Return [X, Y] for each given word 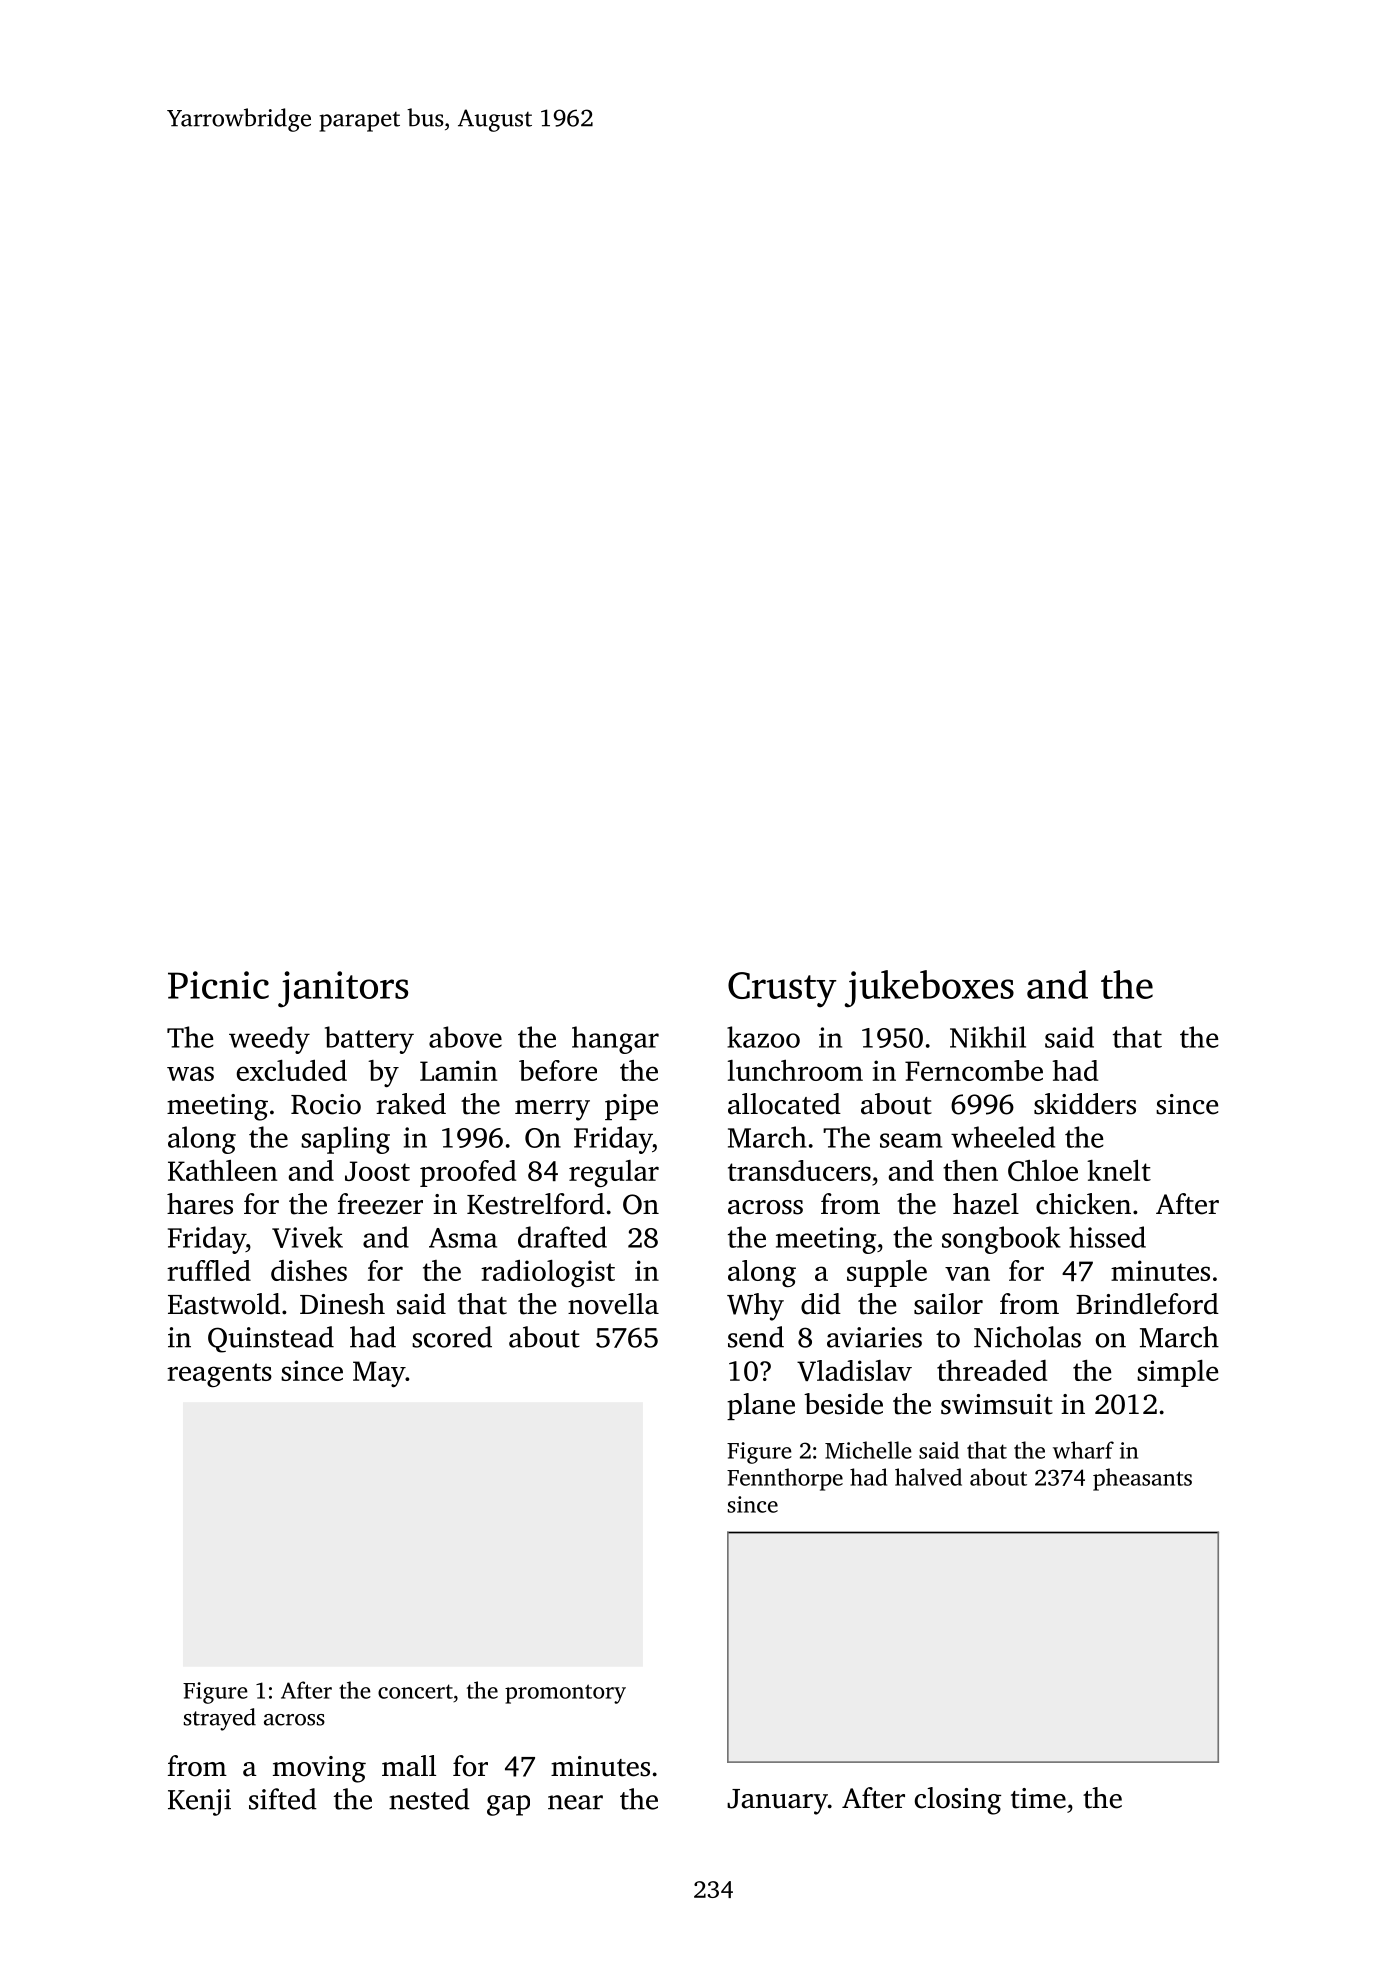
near [575, 1802]
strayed [220, 1719]
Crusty [782, 990]
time [1038, 1798]
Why [755, 1307]
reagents [219, 1375]
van [967, 1273]
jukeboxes [929, 989]
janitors [343, 989]
